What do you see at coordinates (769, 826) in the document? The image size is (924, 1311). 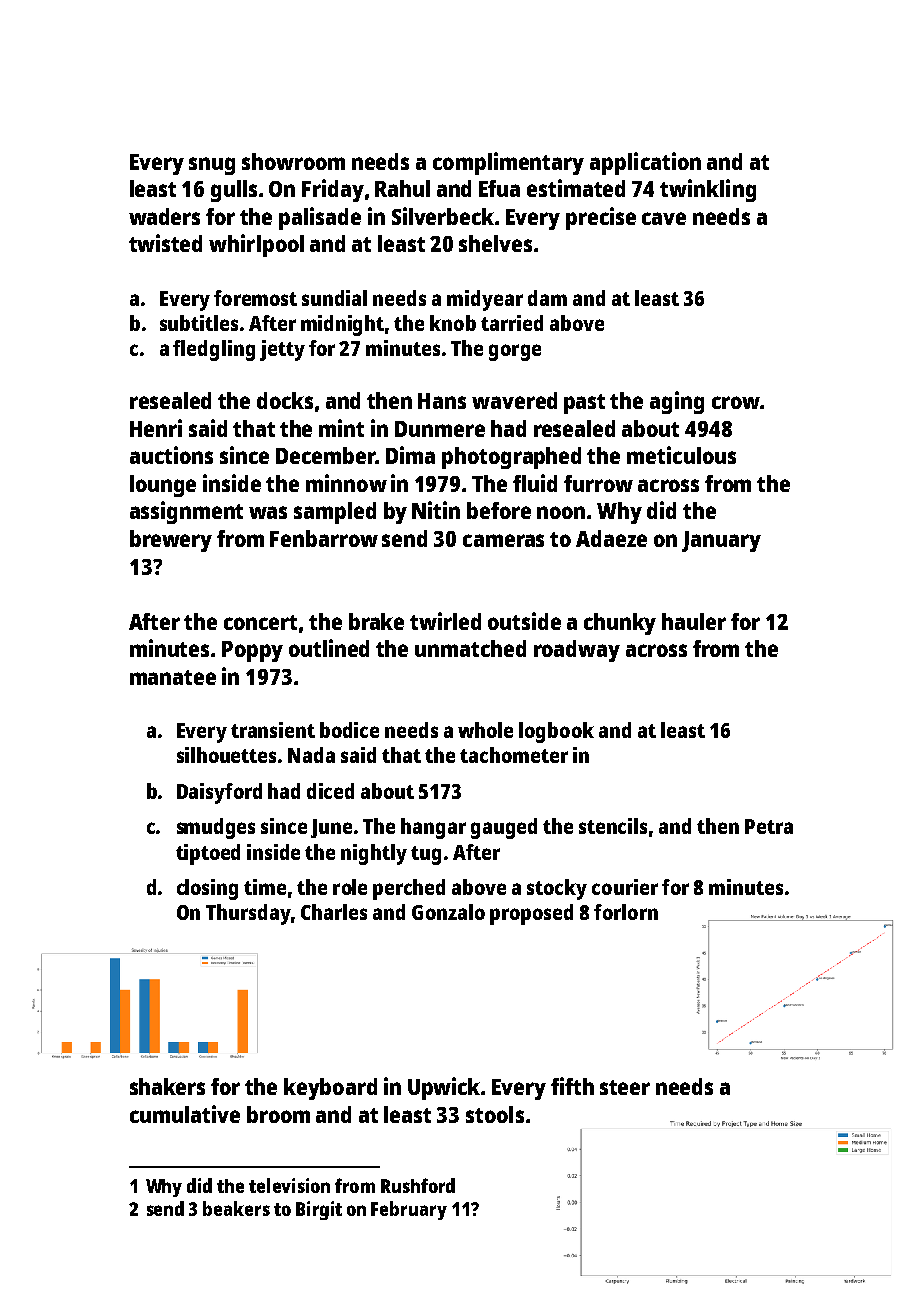 I see `Petra` at bounding box center [769, 826].
